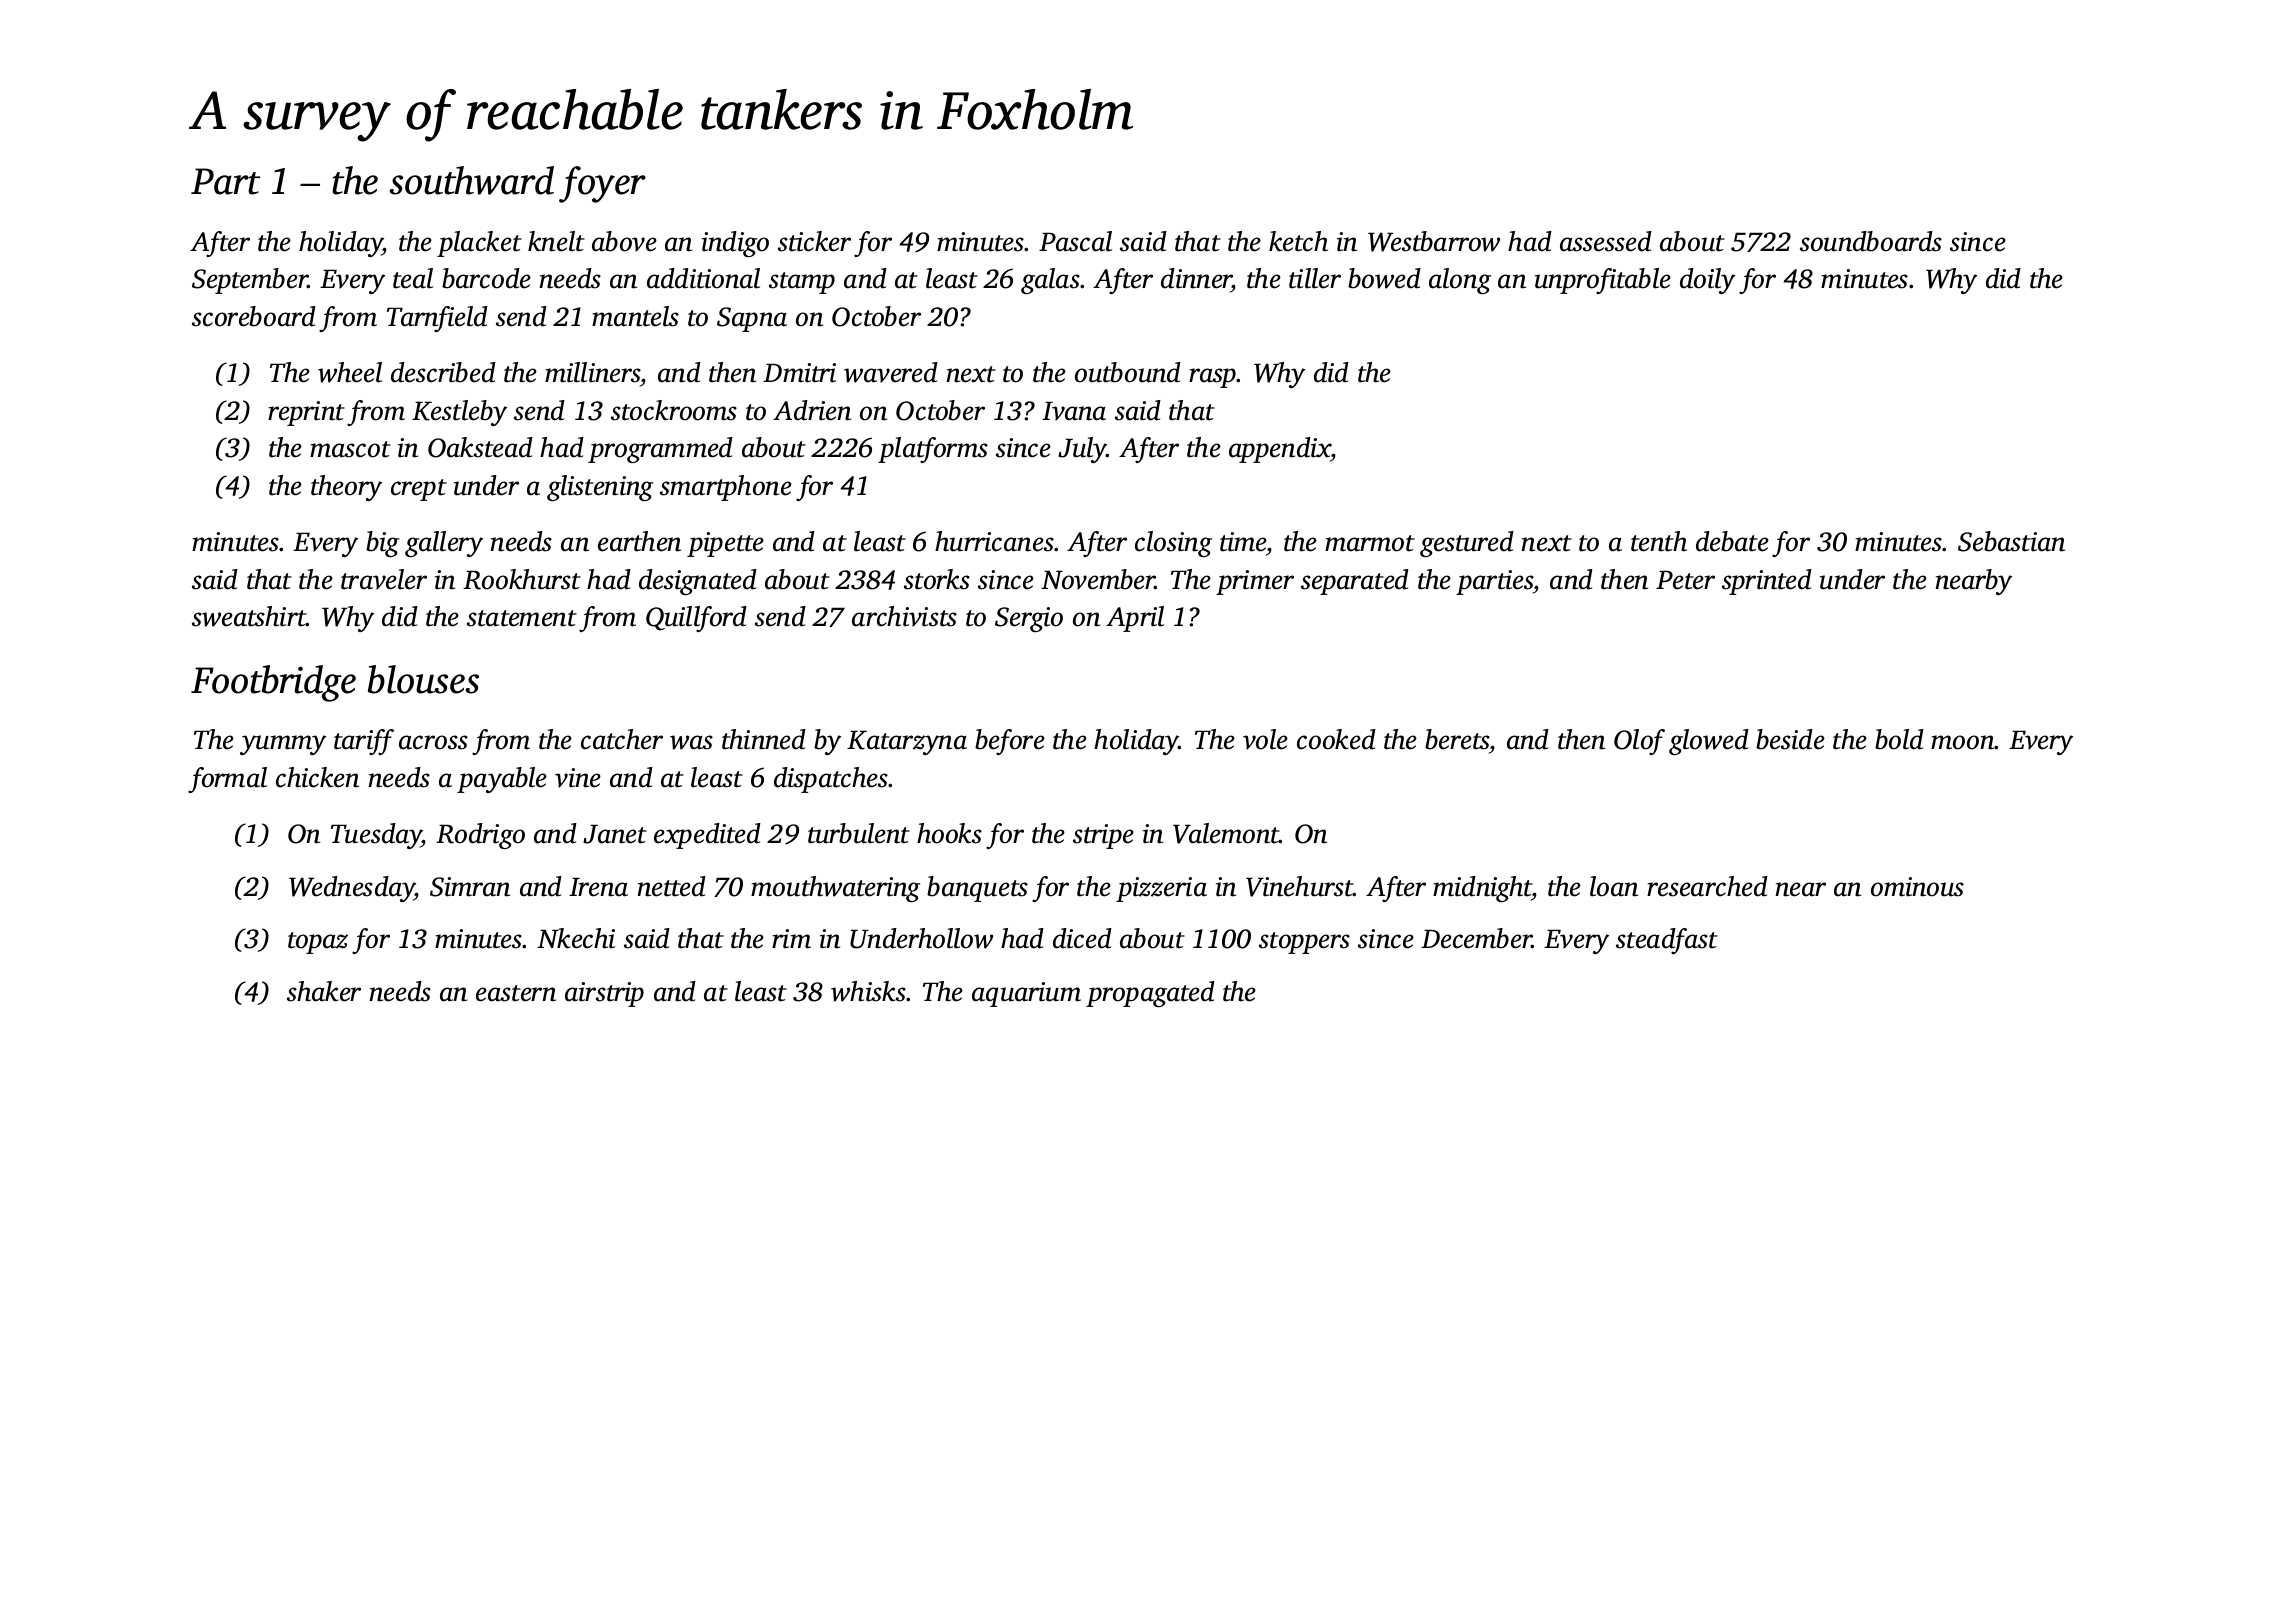  I want to click on time, so click(1243, 542).
